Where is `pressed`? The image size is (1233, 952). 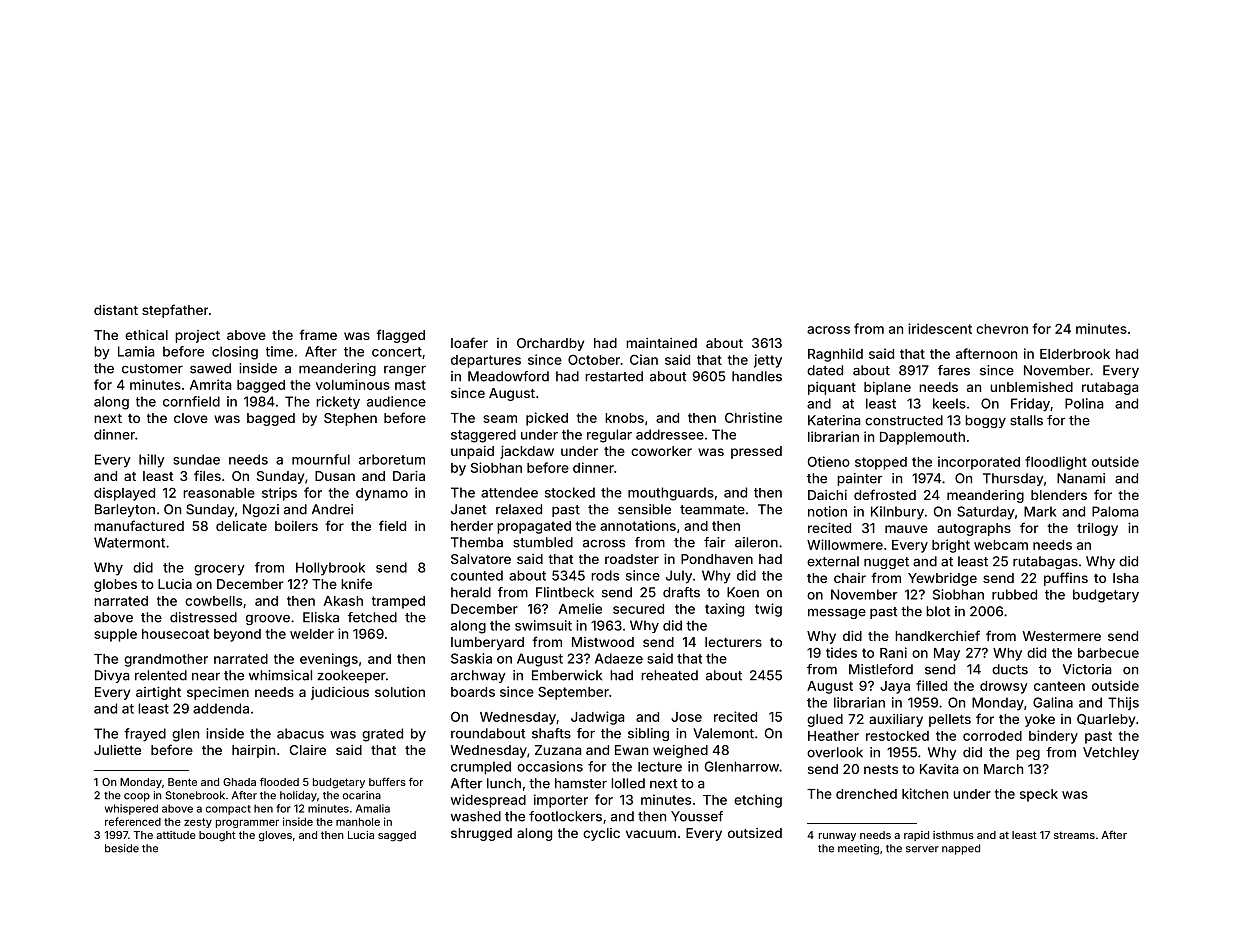 pressed is located at coordinates (756, 452).
